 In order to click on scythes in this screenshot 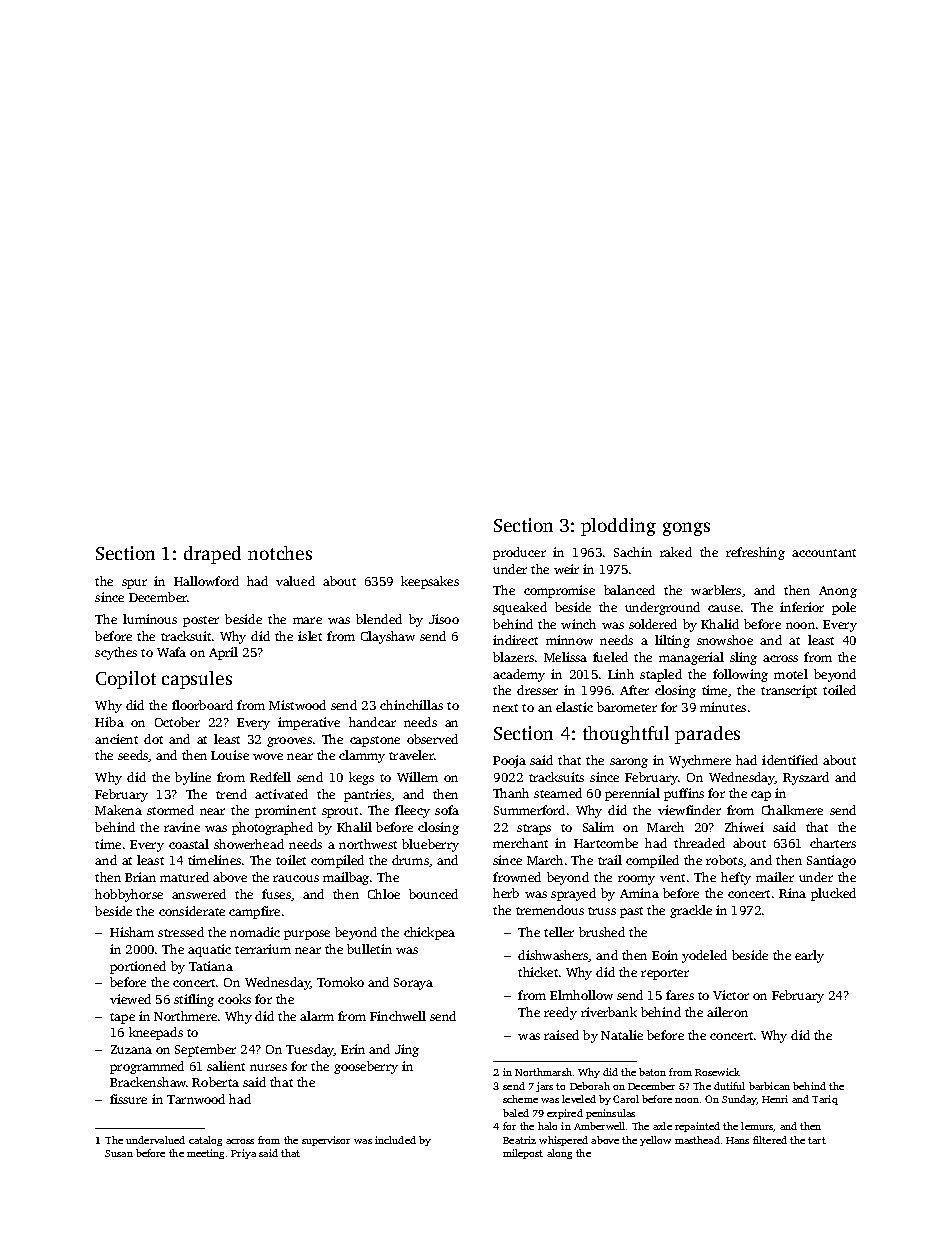, I will do `click(116, 653)`.
